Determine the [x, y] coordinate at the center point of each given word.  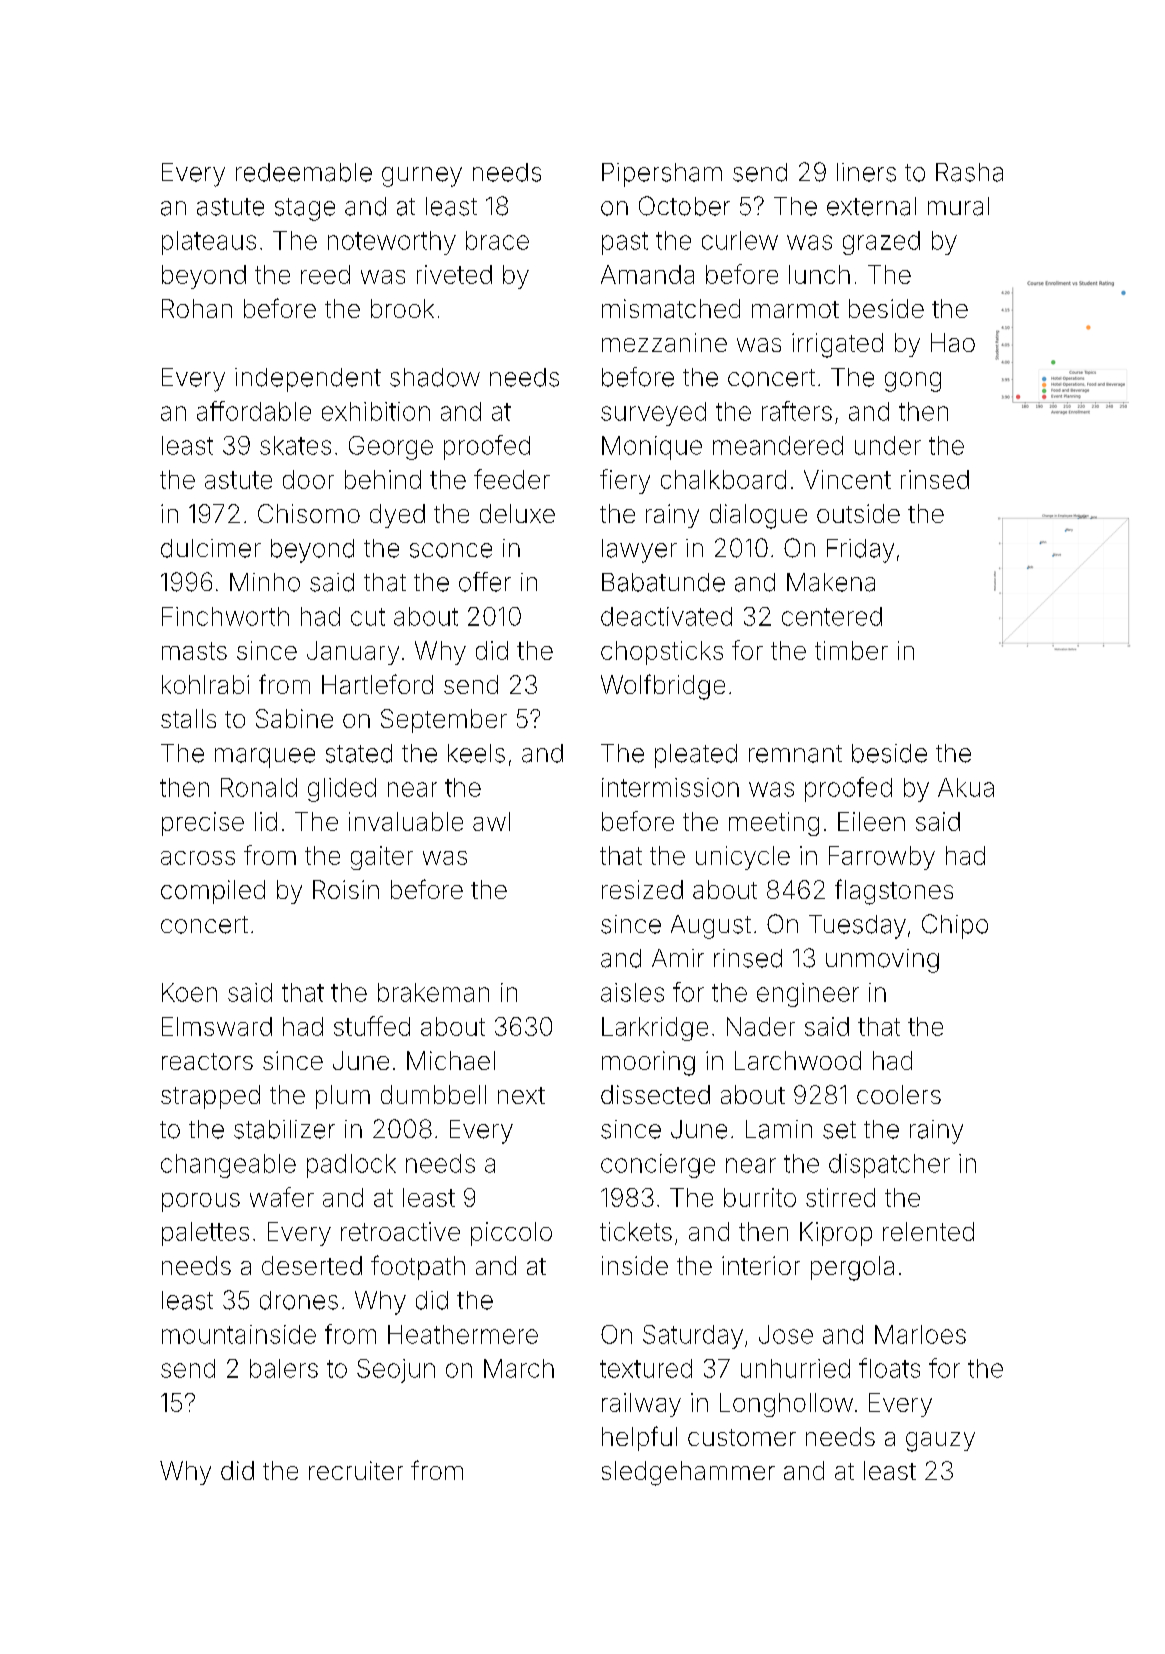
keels [476, 753]
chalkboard [723, 479]
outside [858, 513]
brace [497, 240]
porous [201, 1202]
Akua [966, 787]
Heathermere [463, 1334]
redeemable [304, 172]
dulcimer [211, 548]
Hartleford [377, 684]
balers [284, 1368]
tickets [636, 1231]
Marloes [920, 1334]
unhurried [795, 1368]
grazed [881, 243]
